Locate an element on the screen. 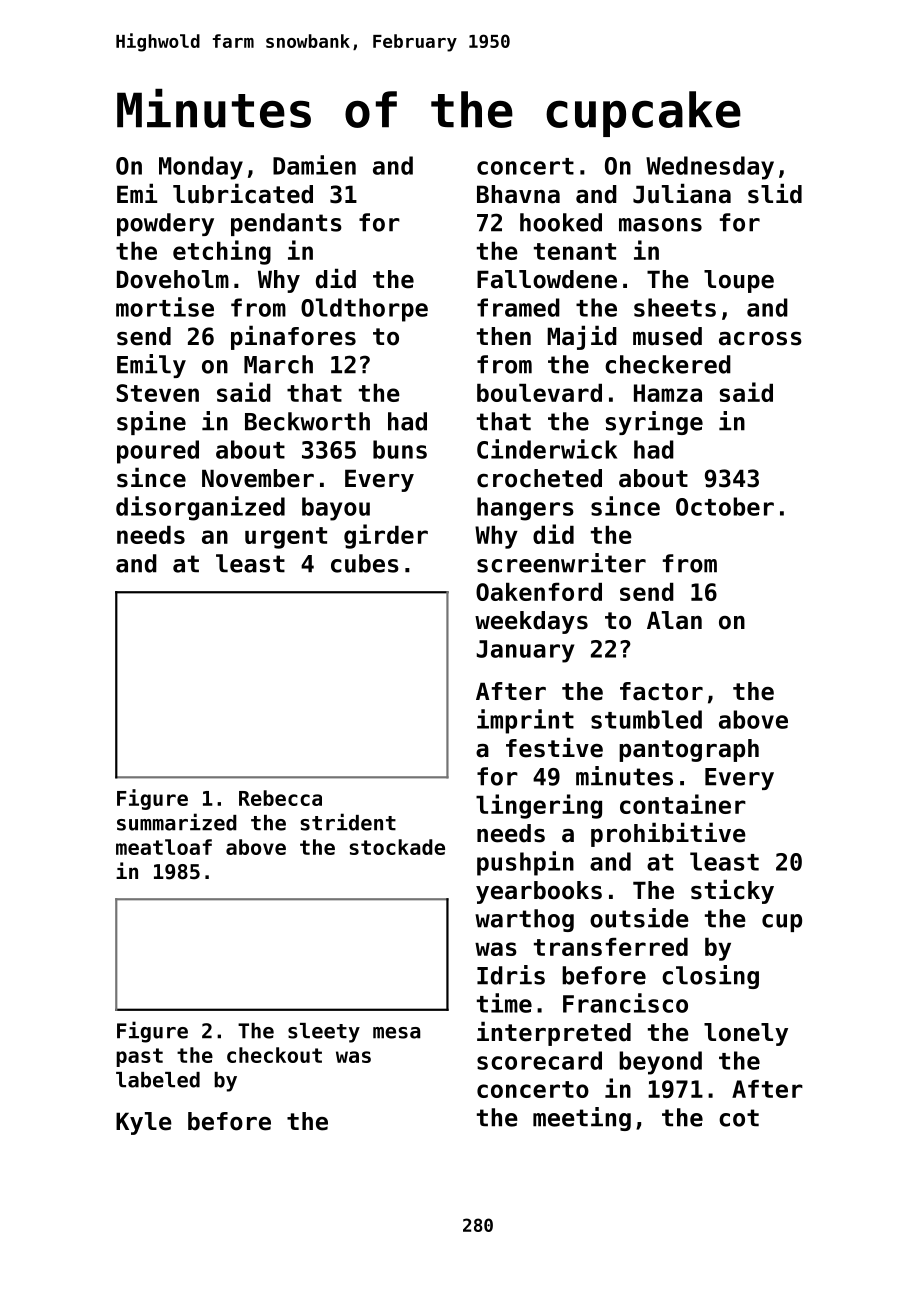  Rebecca is located at coordinates (280, 798).
